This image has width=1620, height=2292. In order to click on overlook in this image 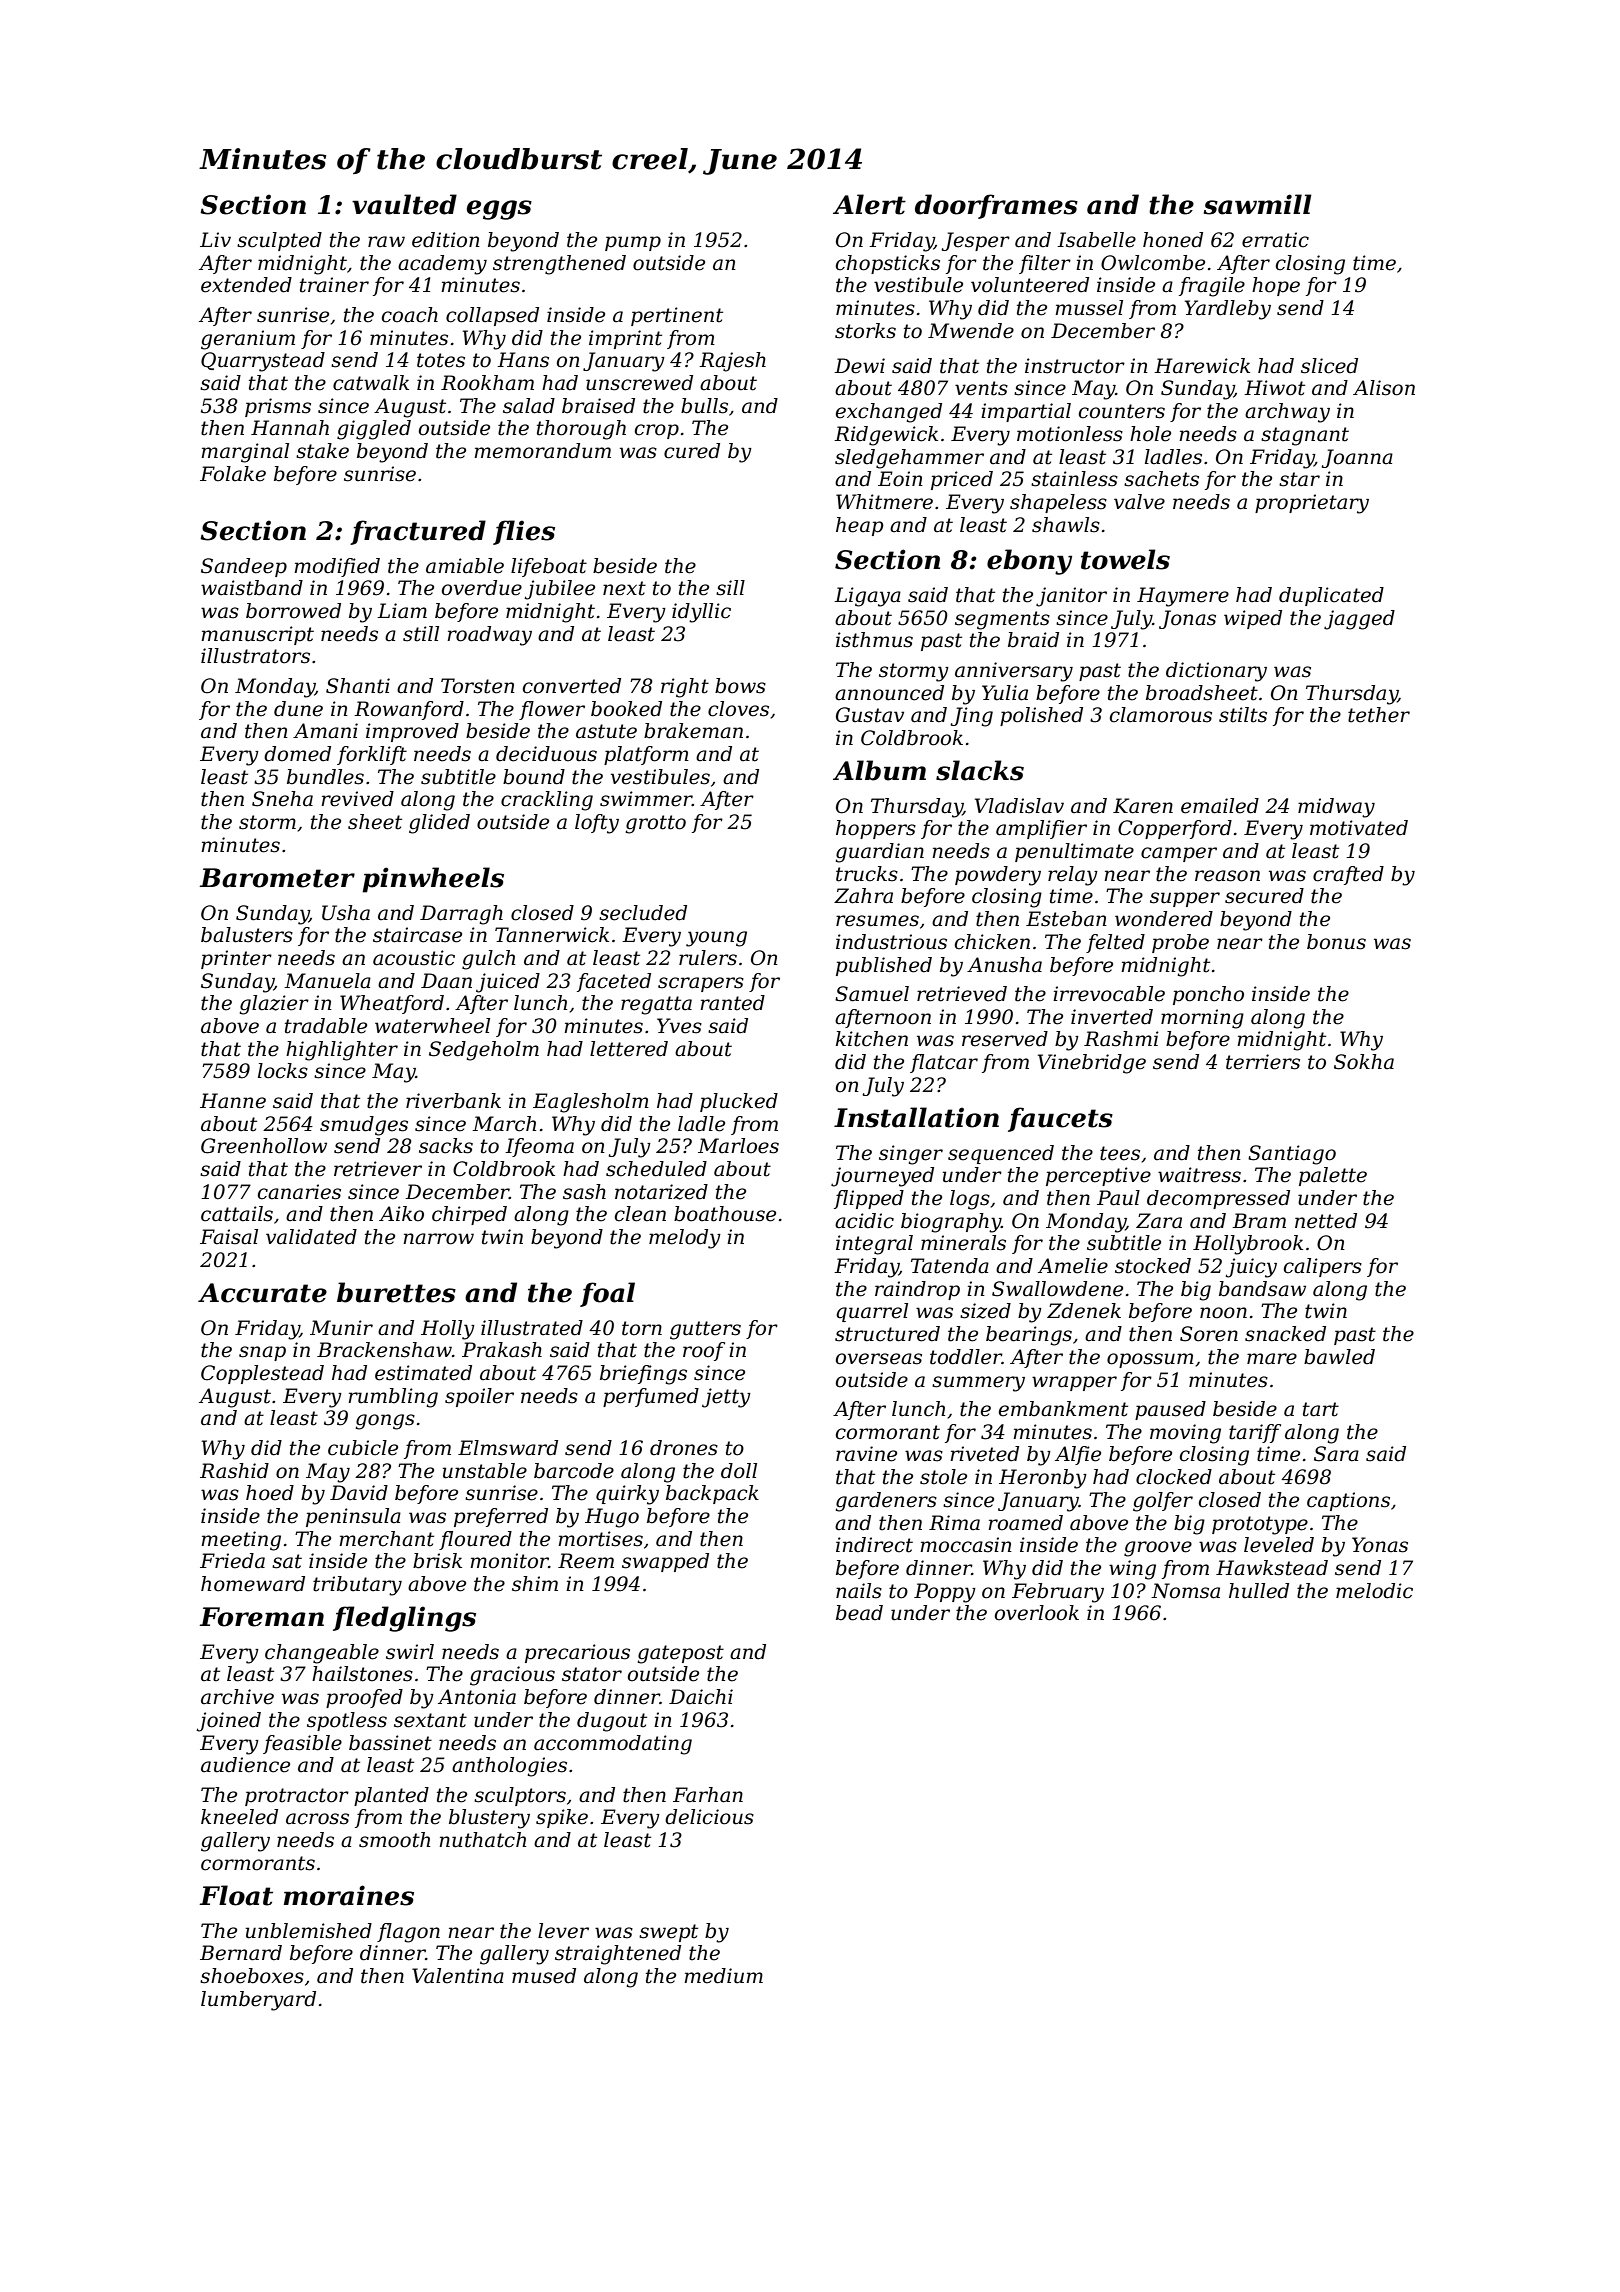, I will do `click(1037, 1613)`.
